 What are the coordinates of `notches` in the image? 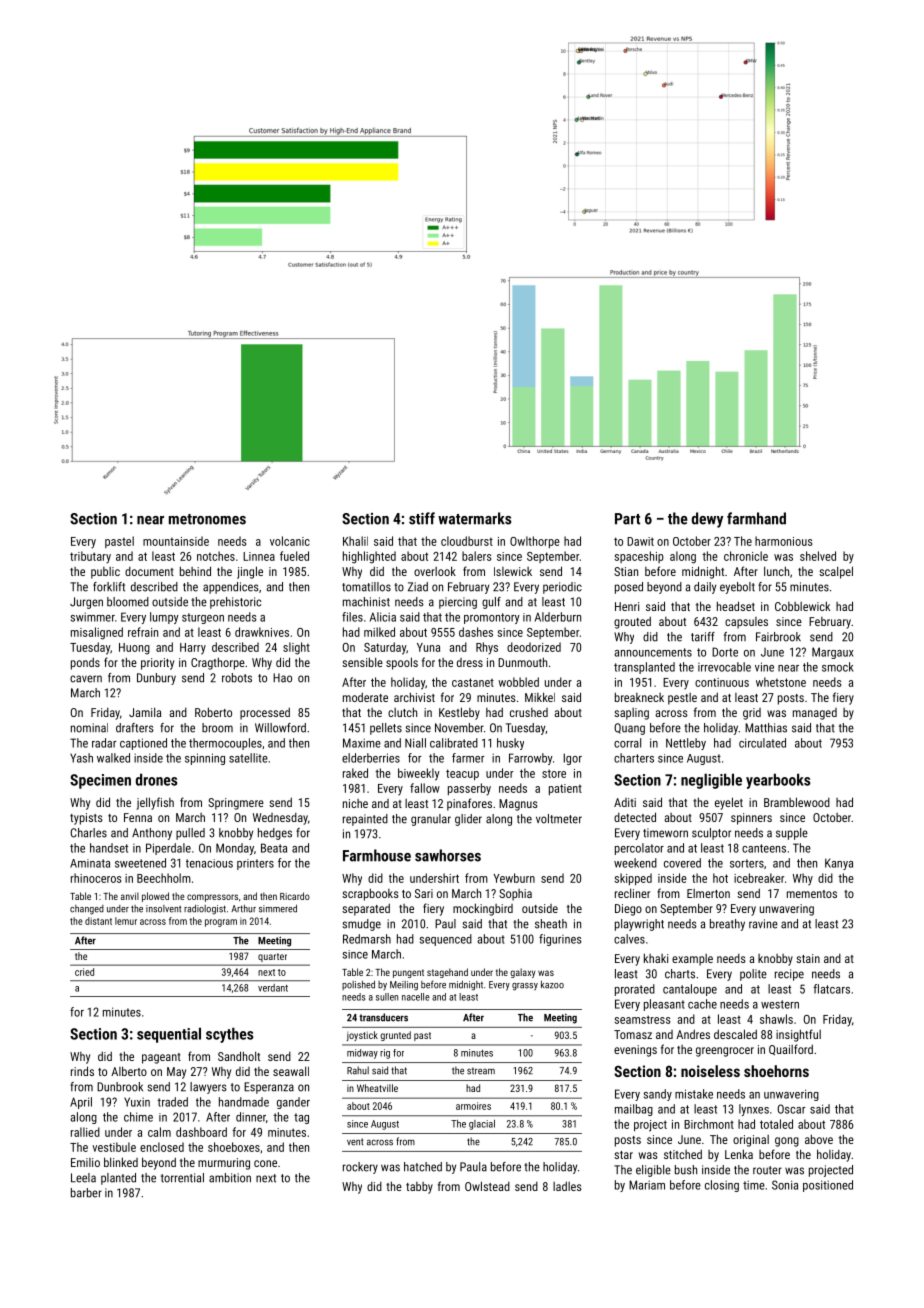 It's located at (216, 556).
